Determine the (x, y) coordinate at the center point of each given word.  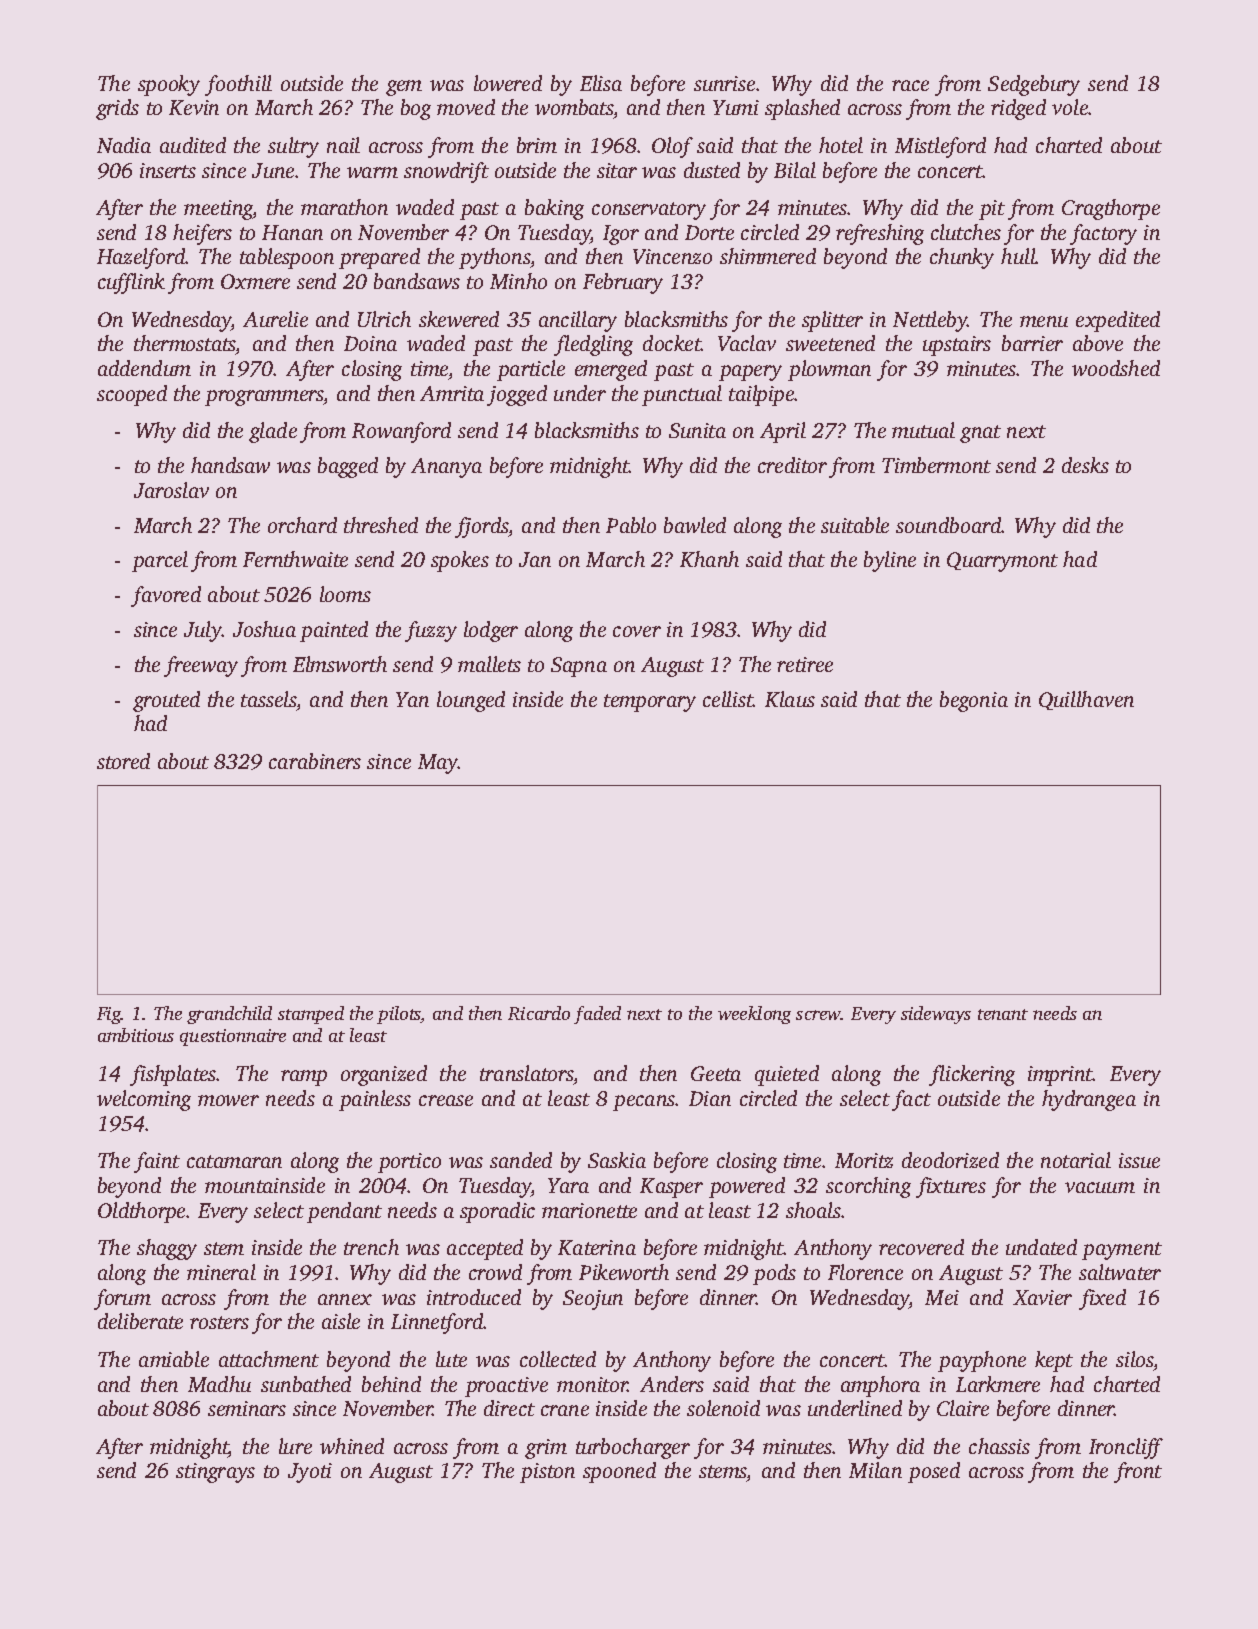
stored (123, 761)
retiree (805, 664)
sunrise (724, 83)
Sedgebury (1034, 85)
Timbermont (936, 465)
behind (391, 1384)
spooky (169, 85)
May (438, 764)
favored (166, 596)
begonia (974, 701)
